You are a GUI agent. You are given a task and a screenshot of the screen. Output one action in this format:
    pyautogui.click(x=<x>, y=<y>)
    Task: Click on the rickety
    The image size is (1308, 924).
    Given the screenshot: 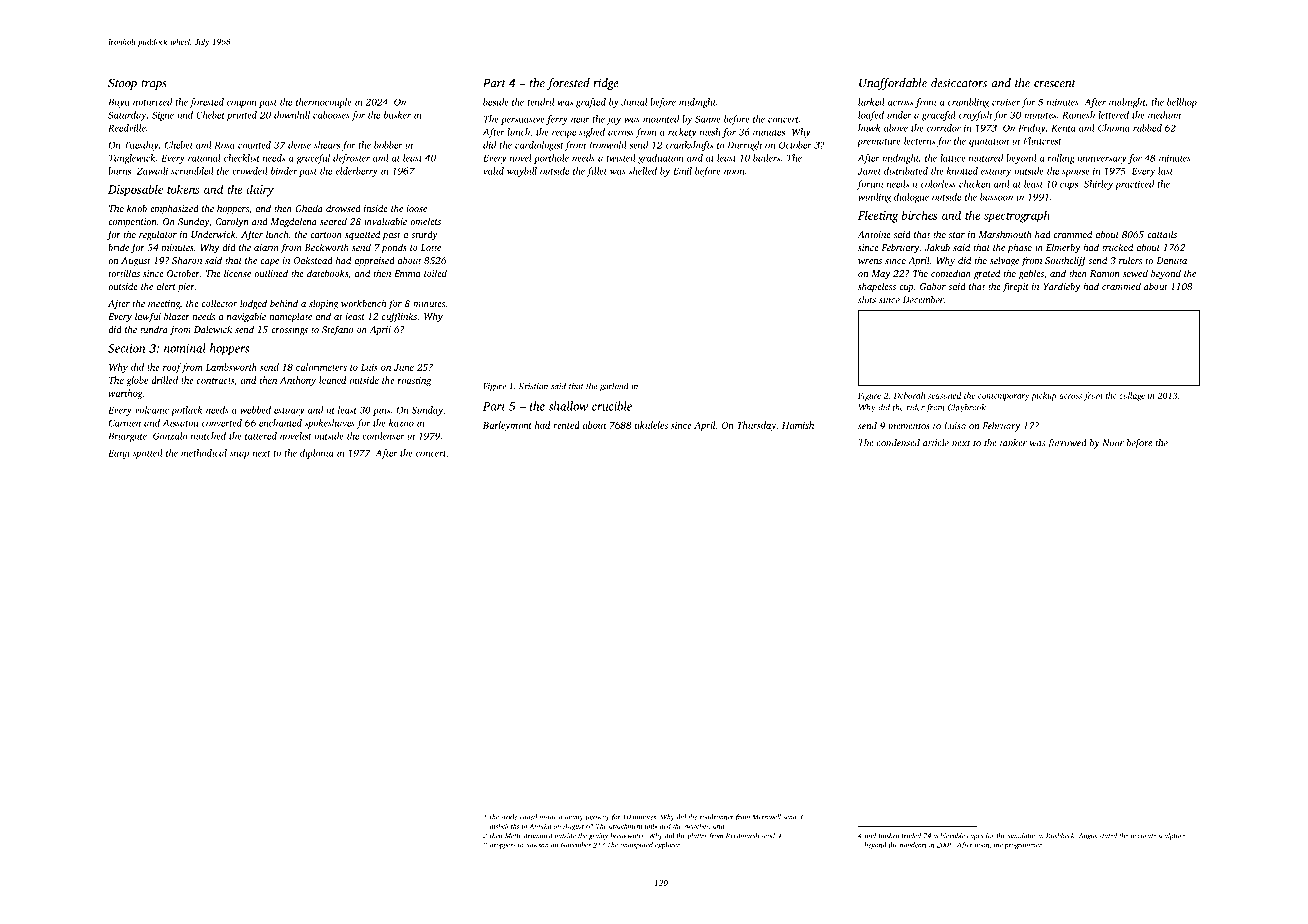 What is the action you would take?
    pyautogui.click(x=682, y=133)
